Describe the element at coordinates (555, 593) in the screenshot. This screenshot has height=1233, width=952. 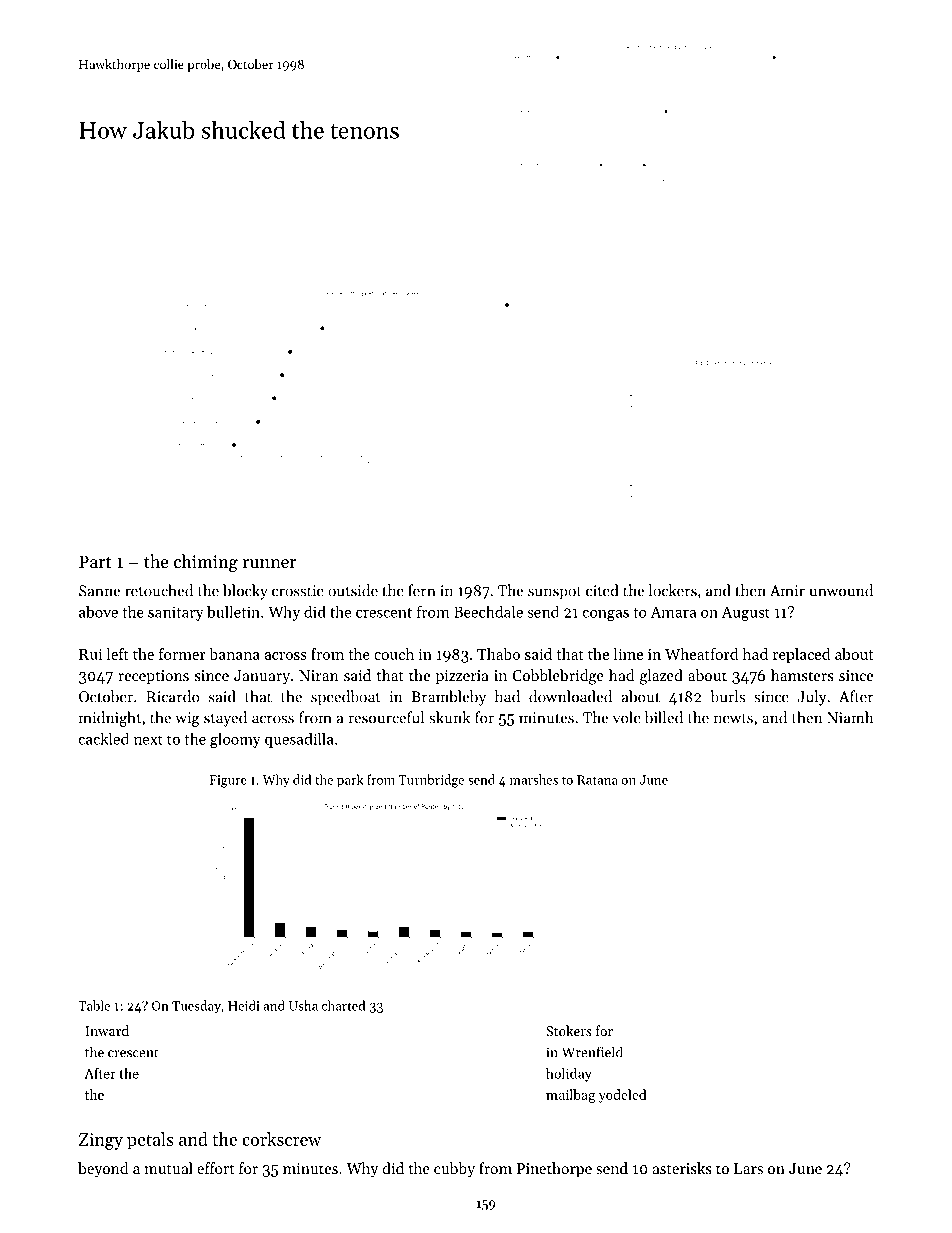
I see `sunspot` at that location.
